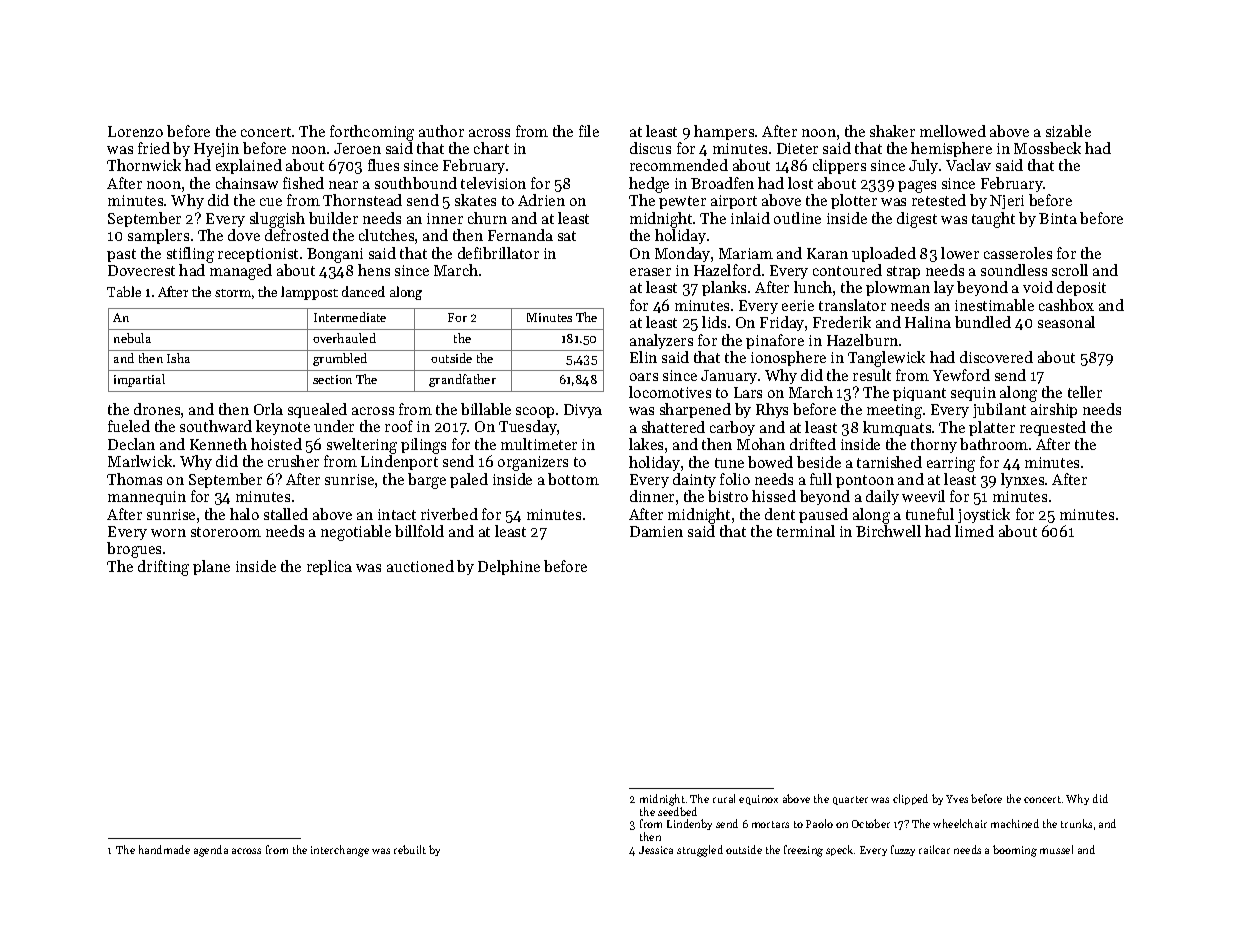  Describe the element at coordinates (903, 850) in the image. I see `fuzzy` at that location.
